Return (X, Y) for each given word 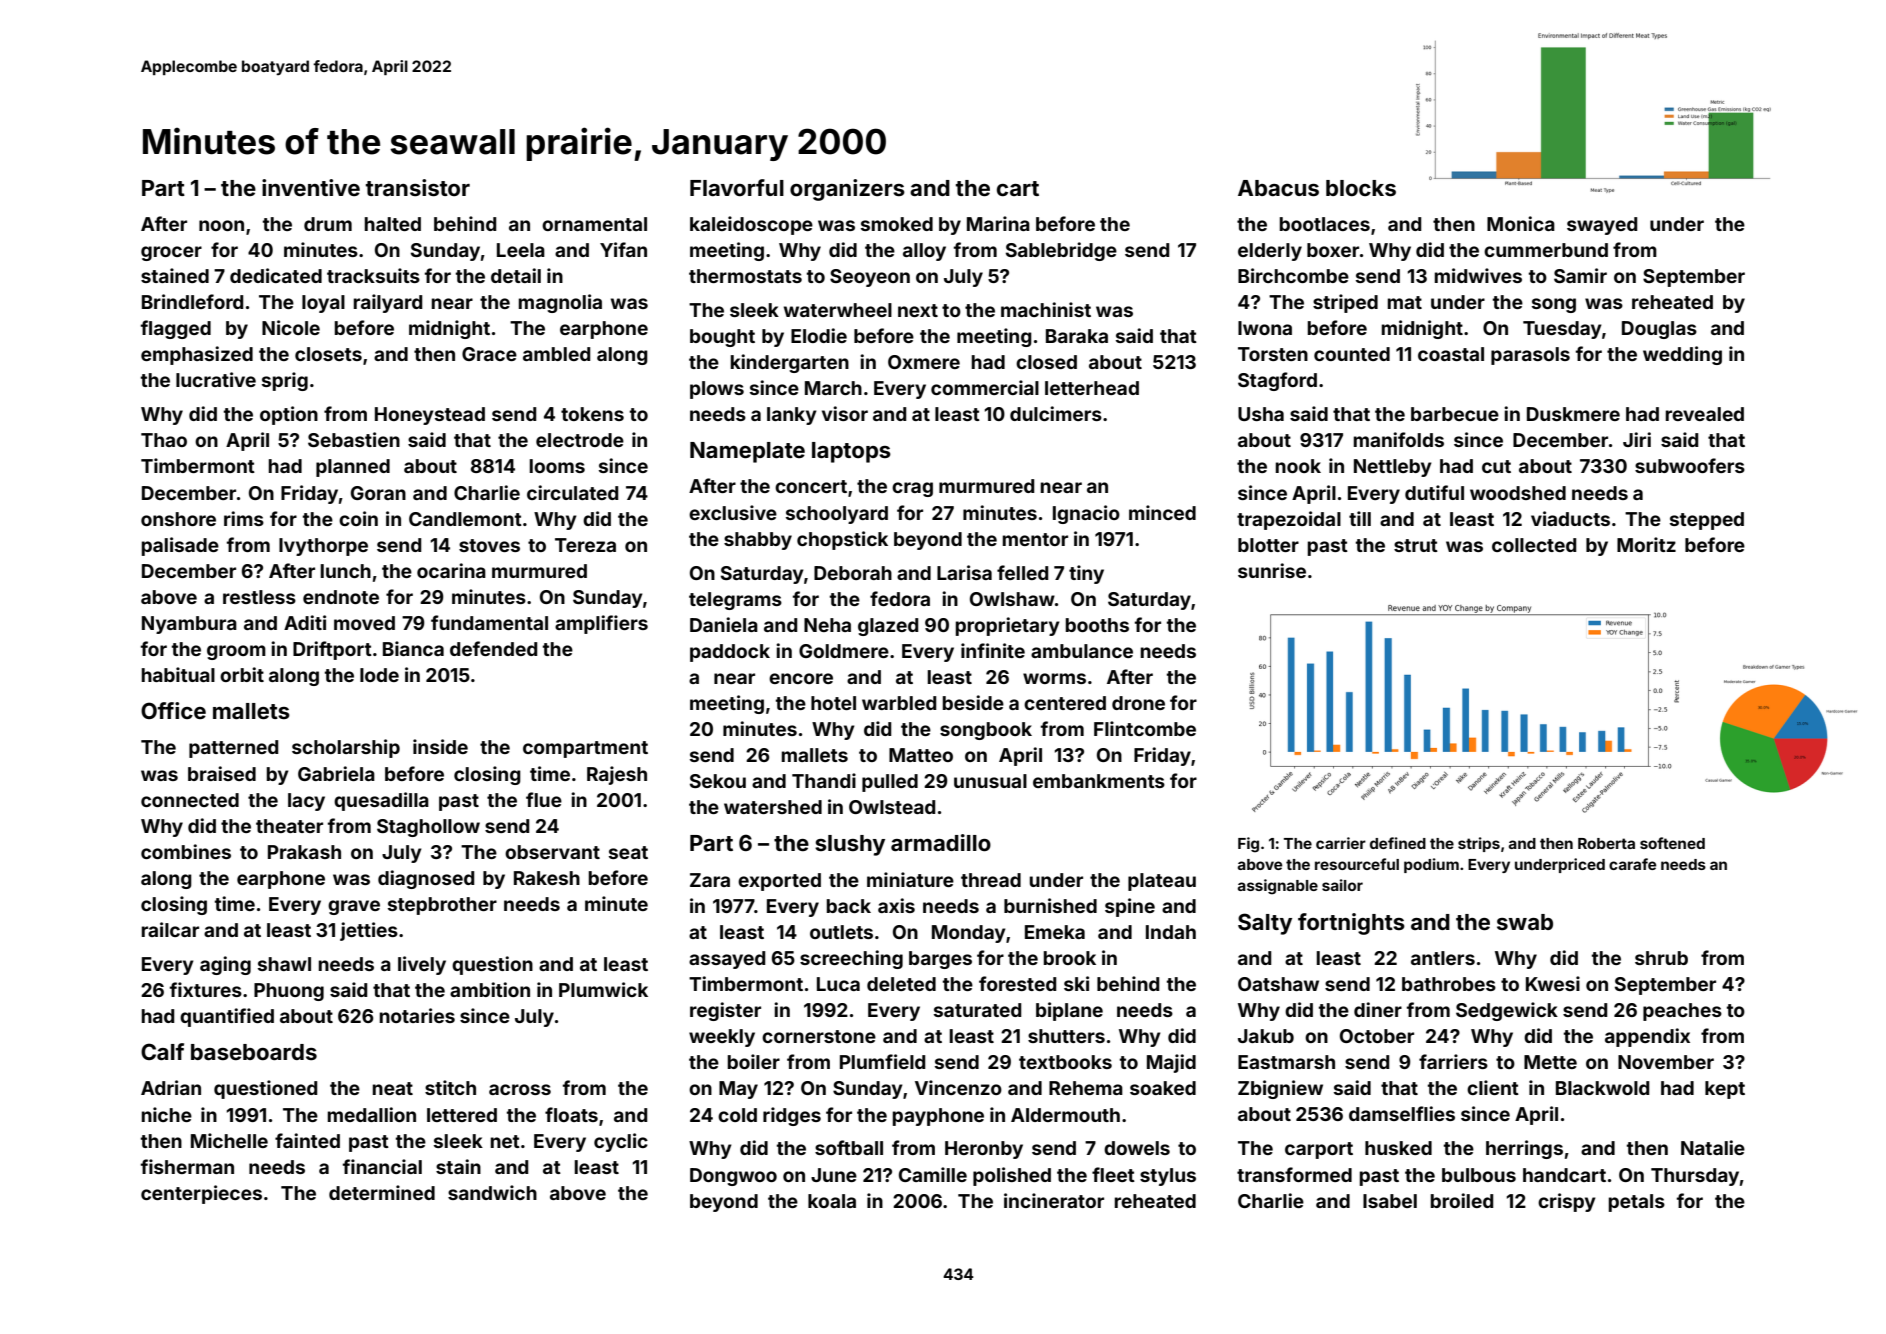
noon (221, 225)
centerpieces (201, 1194)
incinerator (1054, 1200)
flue (544, 799)
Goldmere (844, 651)
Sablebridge (1061, 251)
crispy (1567, 1202)
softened (1672, 843)
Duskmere (1573, 414)
